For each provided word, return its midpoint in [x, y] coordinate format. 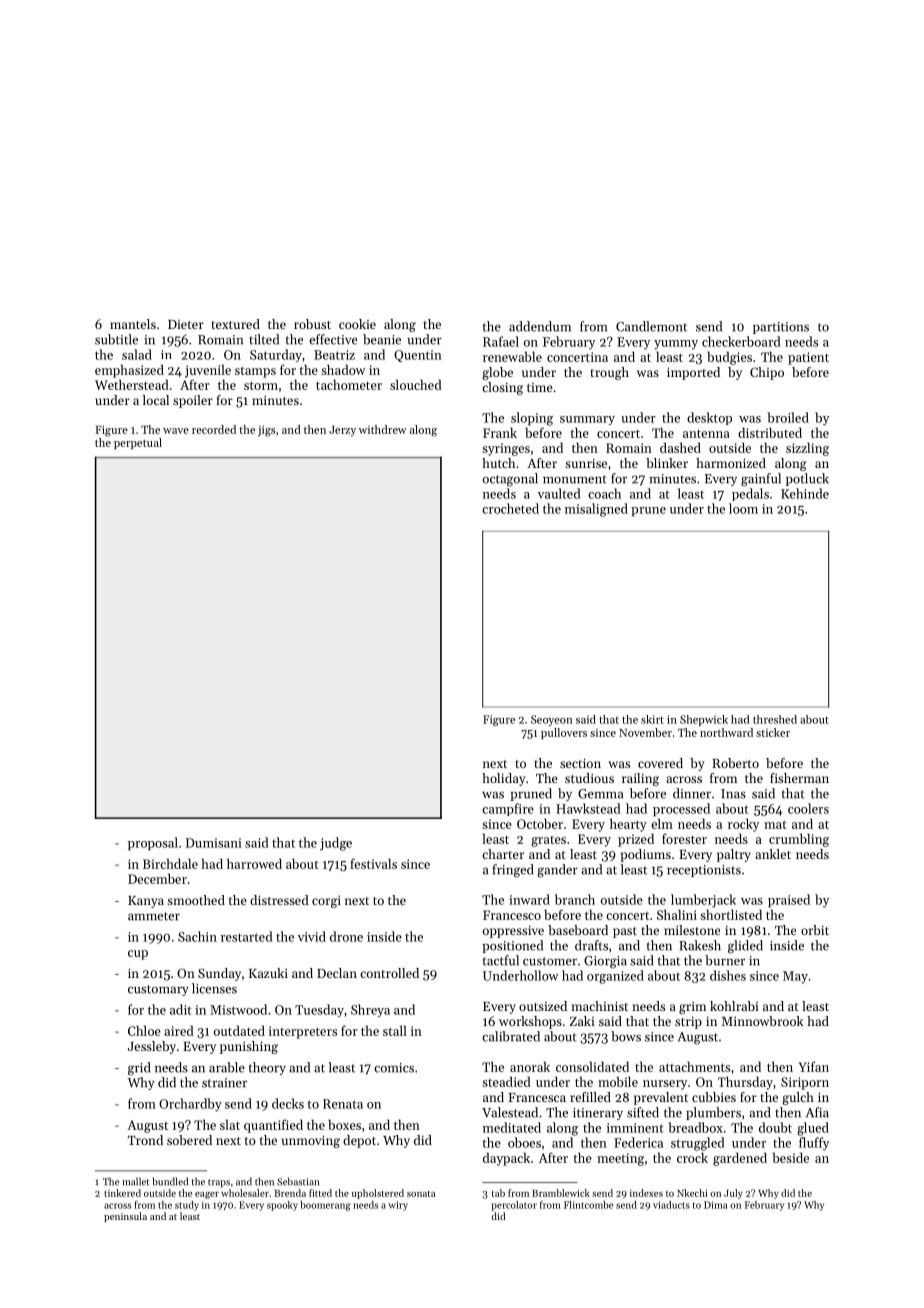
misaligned [596, 510]
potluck [807, 479]
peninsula [125, 1217]
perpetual [138, 443]
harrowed [254, 863]
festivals [373, 863]
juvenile [208, 371]
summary [587, 420]
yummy [676, 345]
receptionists [704, 871]
